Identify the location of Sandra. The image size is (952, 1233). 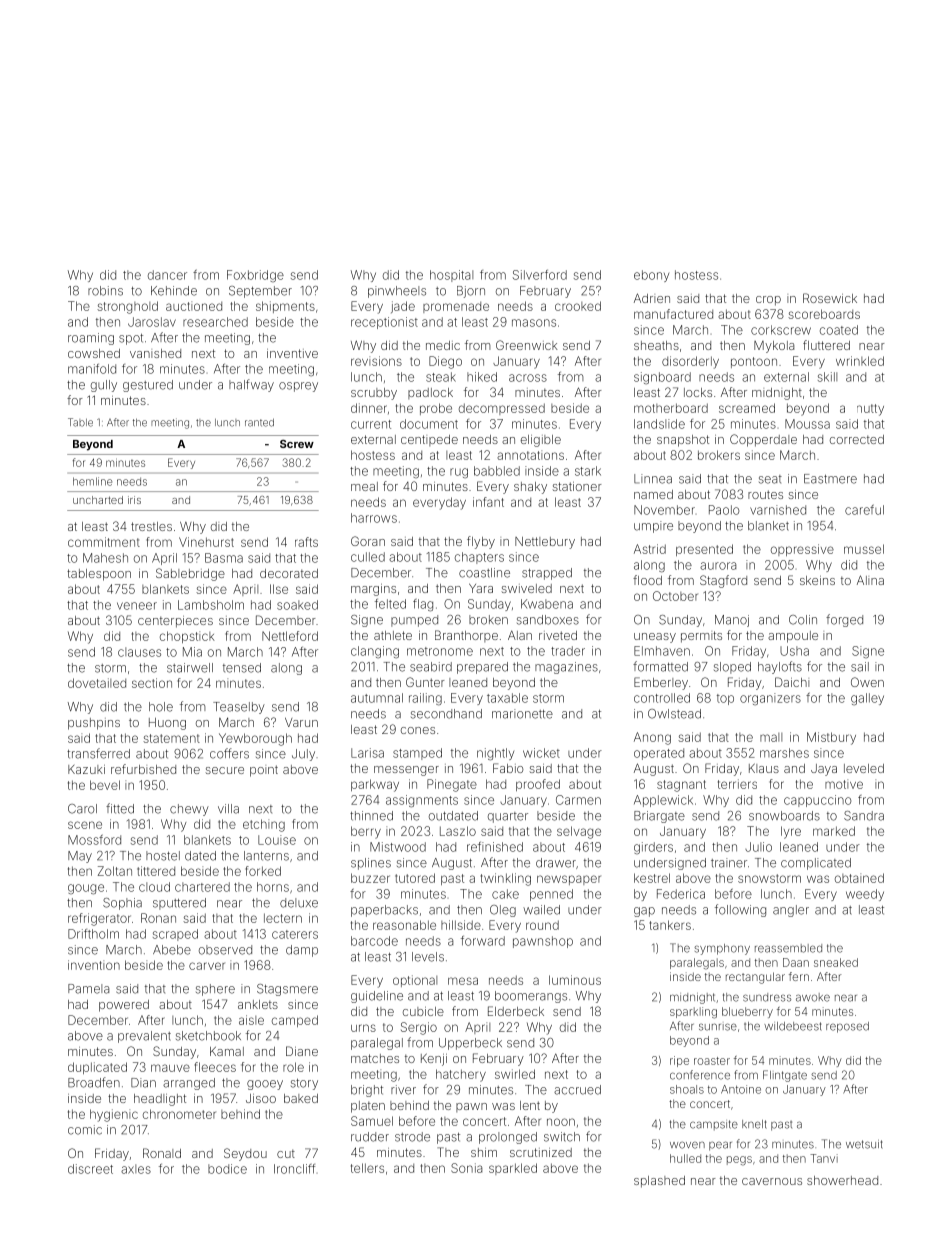
(864, 816).
